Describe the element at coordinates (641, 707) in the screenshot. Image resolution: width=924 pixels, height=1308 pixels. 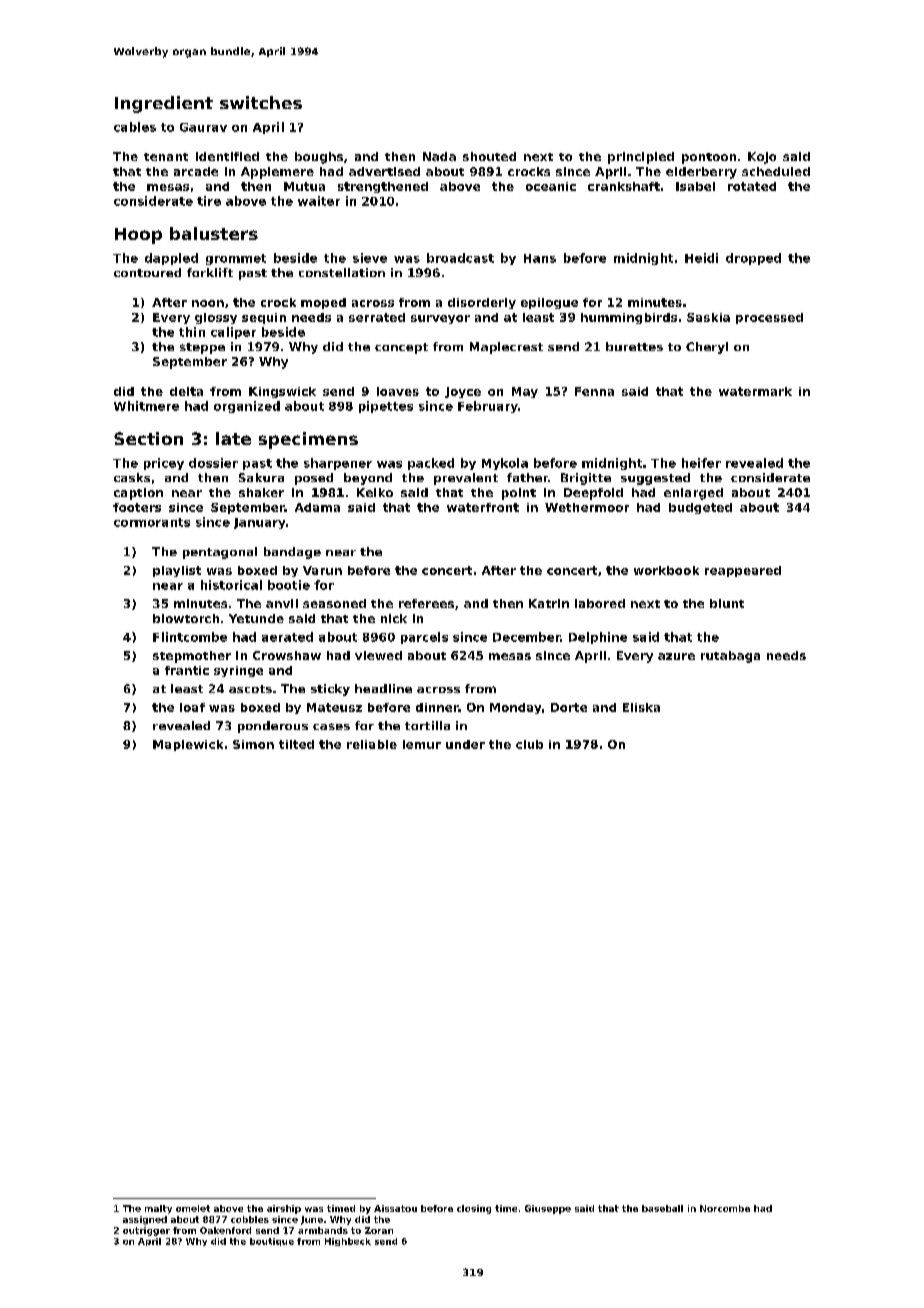
I see `Eliska` at that location.
